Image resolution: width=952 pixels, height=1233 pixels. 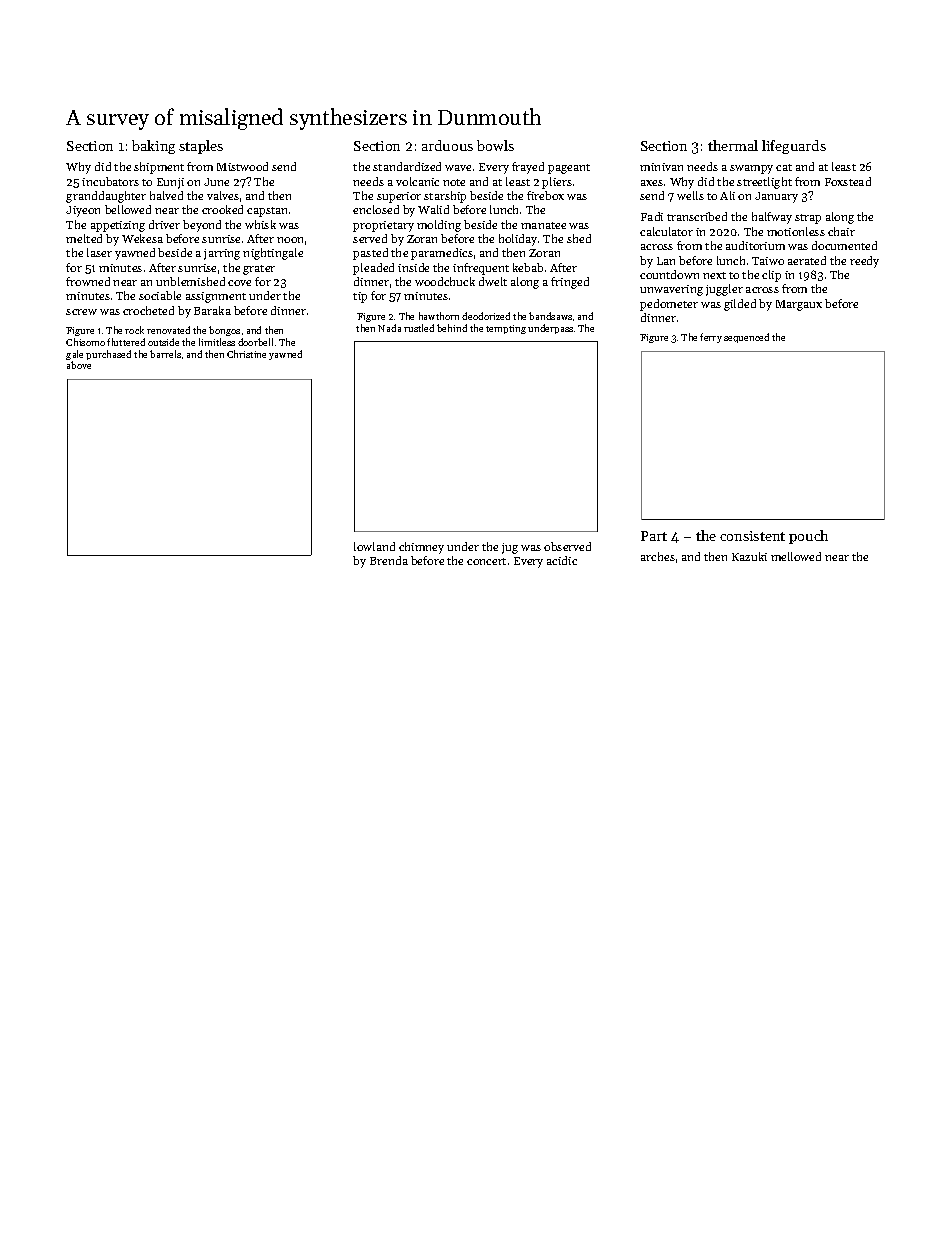 I want to click on Part, so click(x=654, y=536).
